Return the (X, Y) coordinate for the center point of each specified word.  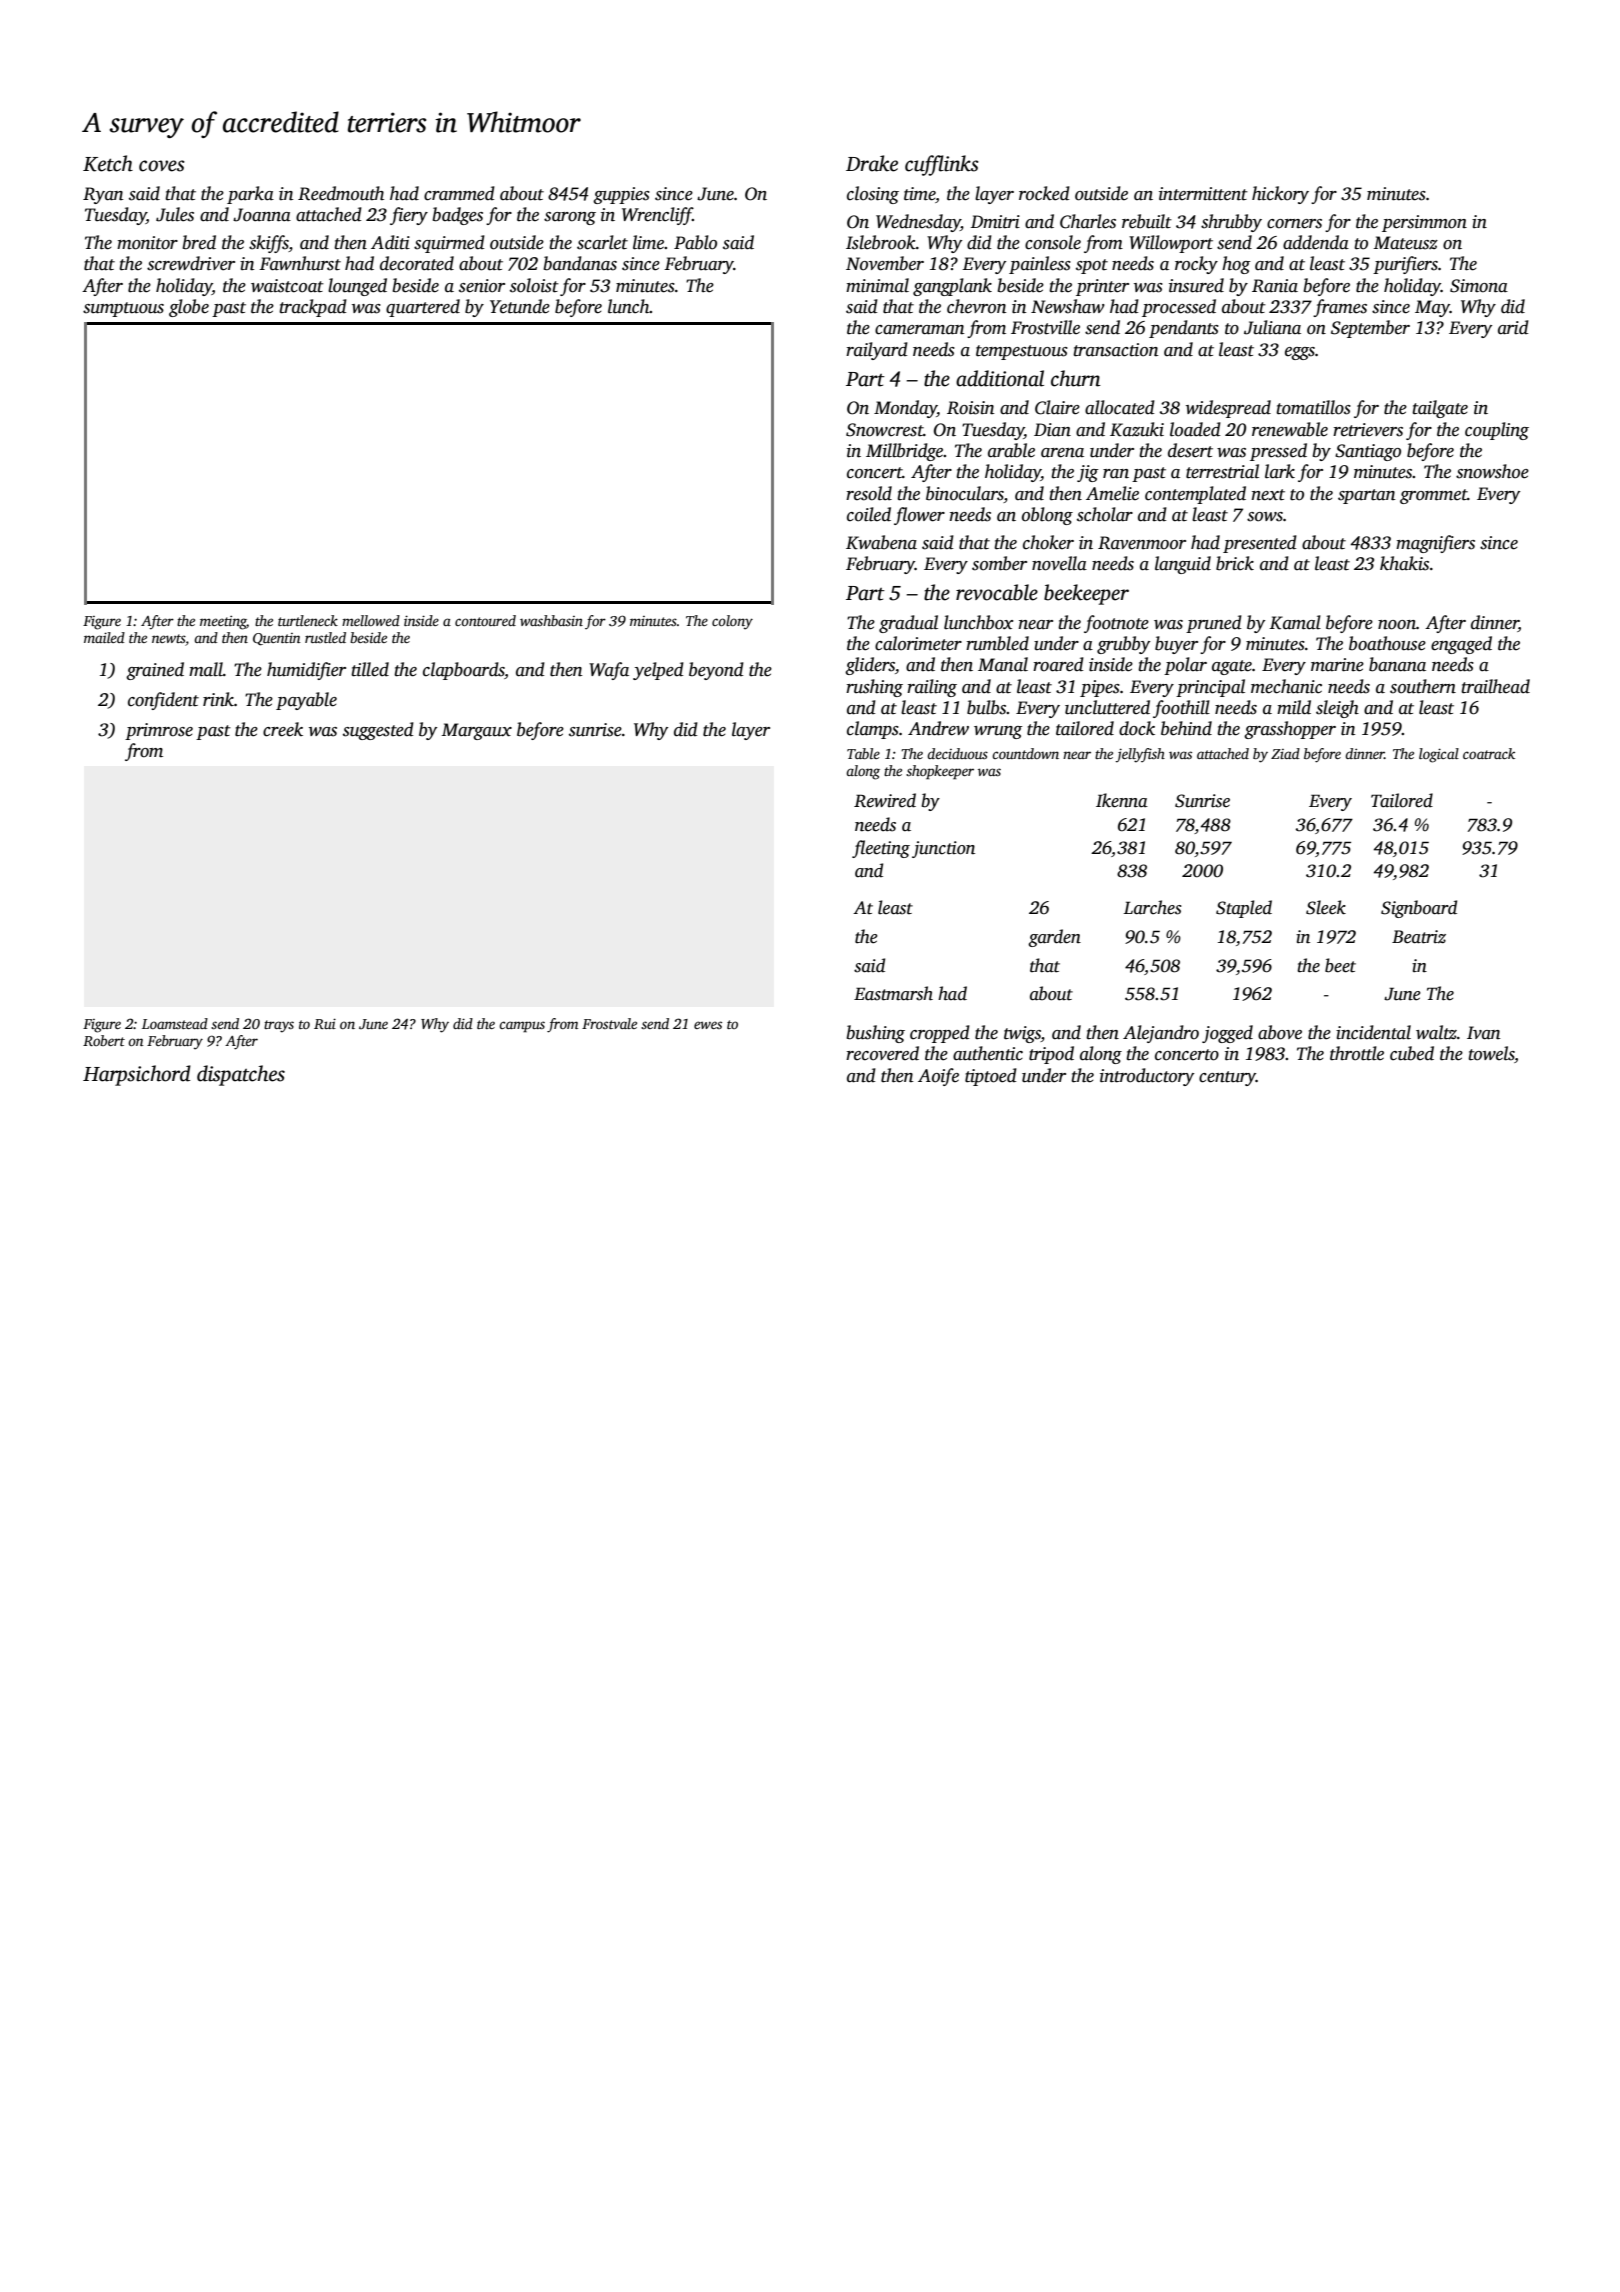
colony (732, 622)
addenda (1316, 242)
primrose (159, 731)
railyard (877, 351)
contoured (485, 620)
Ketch (108, 163)
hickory (1280, 195)
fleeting (881, 849)
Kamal (1295, 622)
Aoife (938, 1077)
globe (189, 308)
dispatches (241, 1075)
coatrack (1489, 753)
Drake (872, 163)
